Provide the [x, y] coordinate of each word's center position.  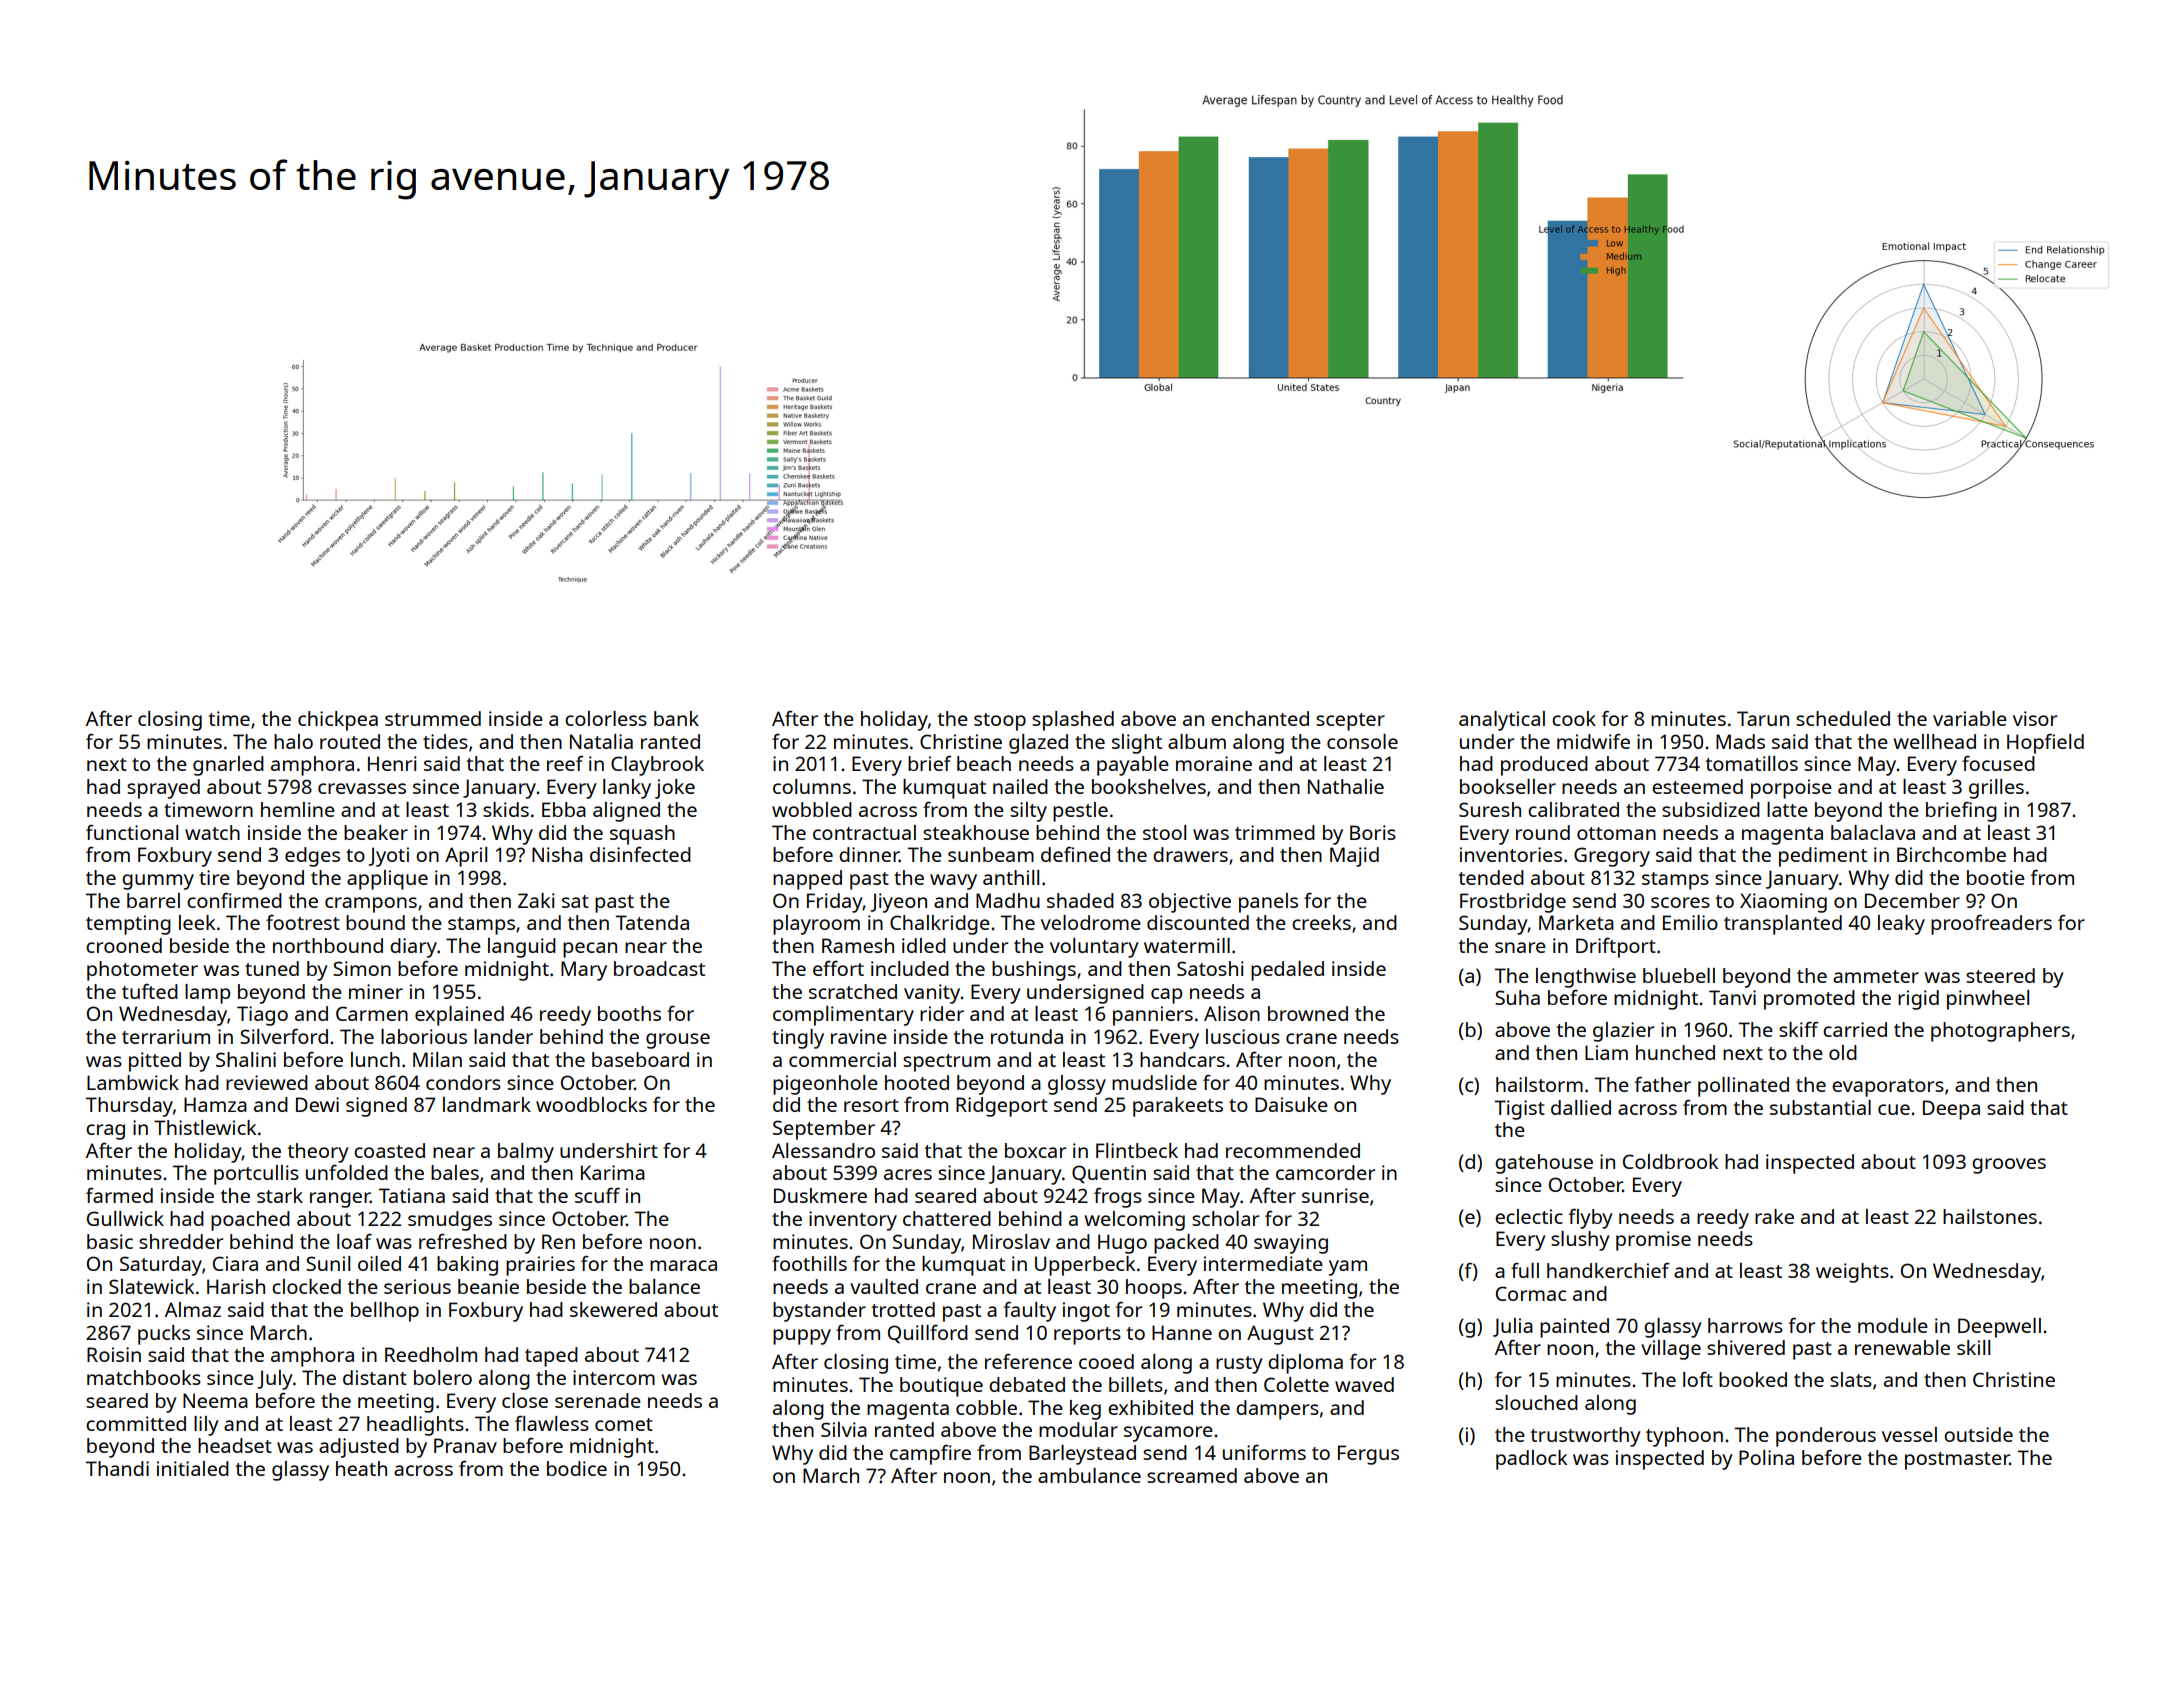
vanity [932, 994]
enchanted [1260, 718]
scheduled [1843, 718]
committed [136, 1423]
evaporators [1888, 1088]
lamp [207, 994]
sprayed [163, 789]
